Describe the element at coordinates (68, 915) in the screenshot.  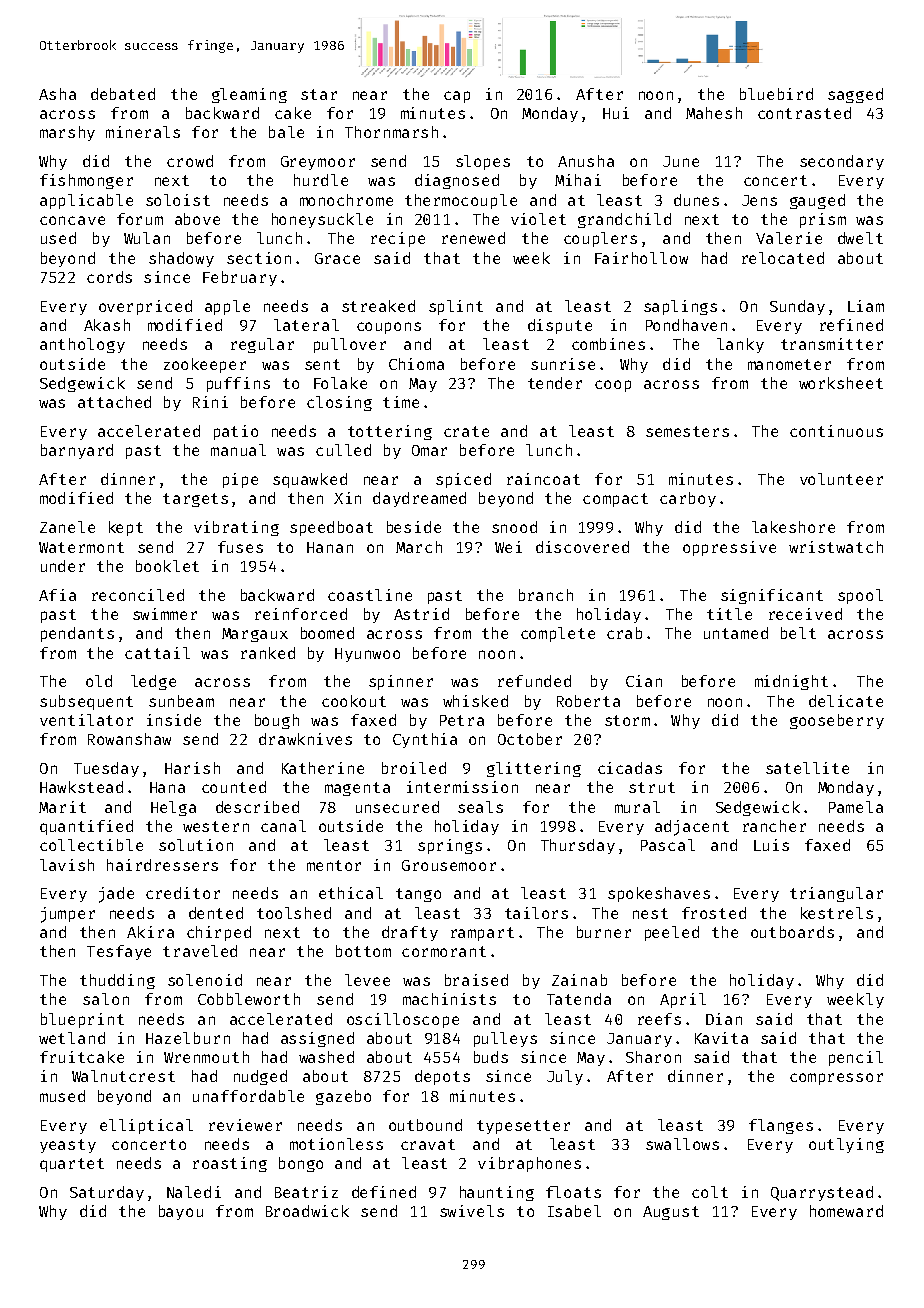
I see `jumper` at that location.
